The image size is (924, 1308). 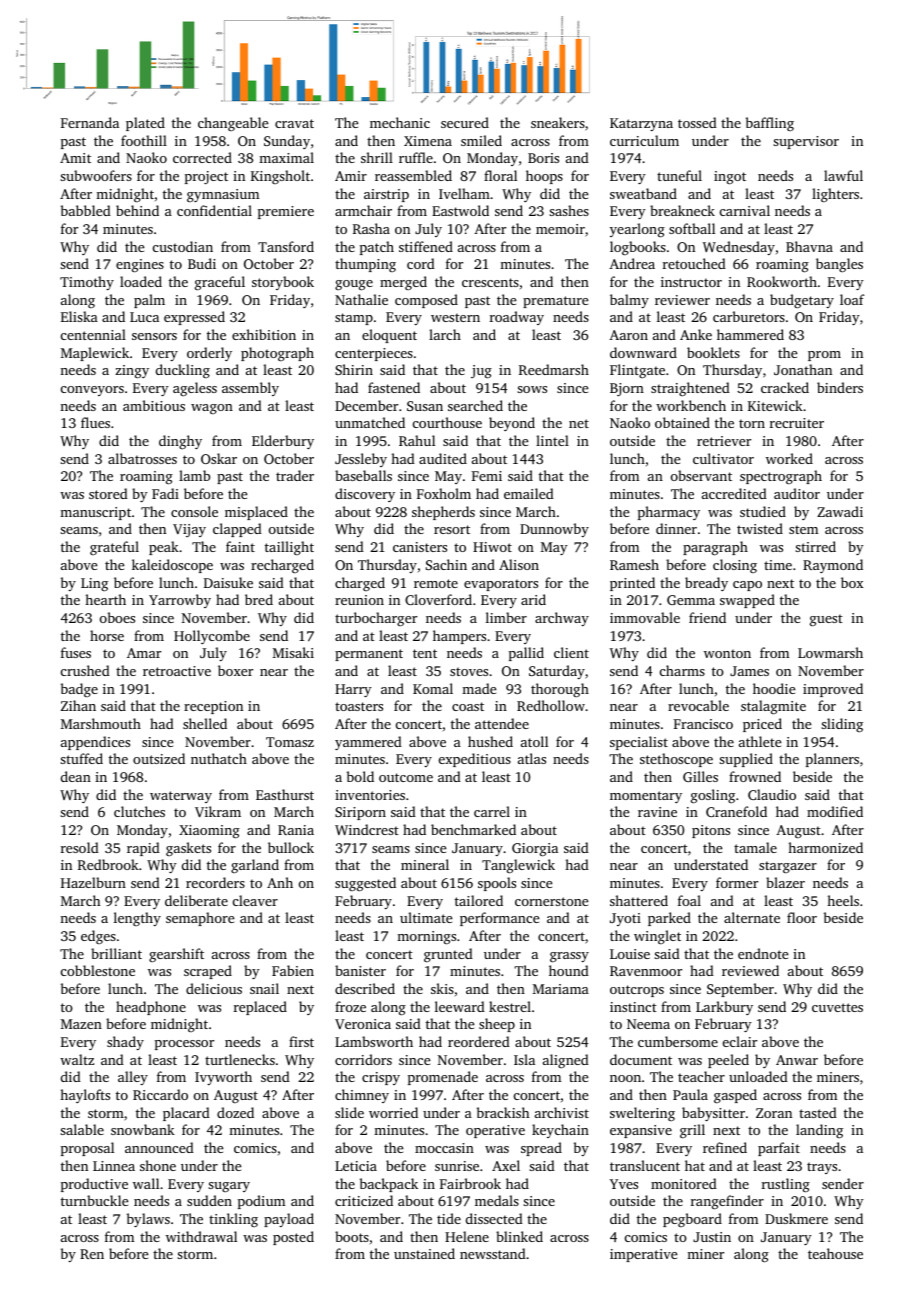 I want to click on changeable, so click(x=233, y=124).
